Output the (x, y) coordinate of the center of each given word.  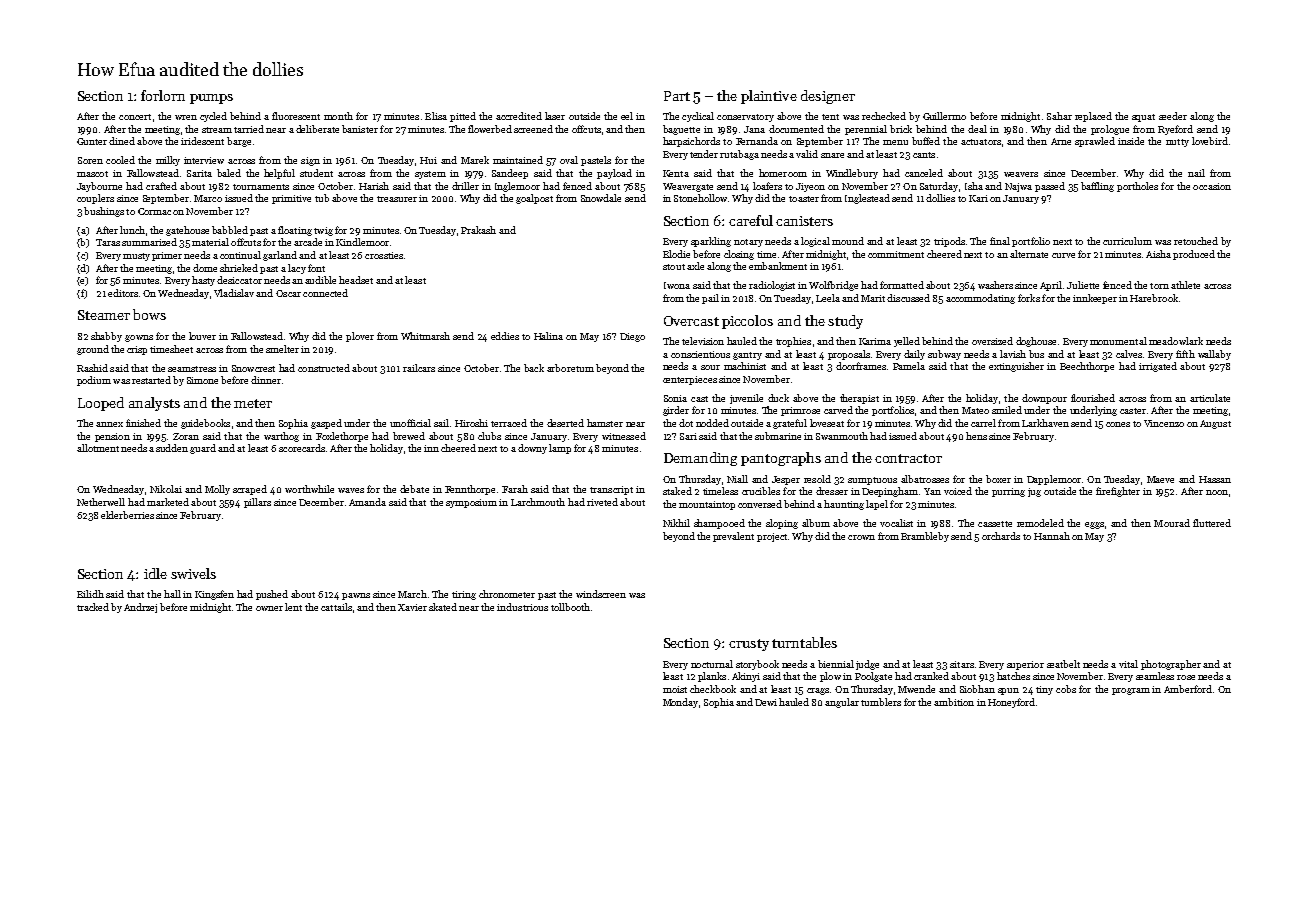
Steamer (104, 315)
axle (695, 266)
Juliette (1083, 285)
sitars (962, 664)
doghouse (1036, 342)
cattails (336, 607)
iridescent (202, 141)
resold (817, 479)
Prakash (478, 230)
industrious (522, 607)
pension (112, 437)
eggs (1094, 525)
